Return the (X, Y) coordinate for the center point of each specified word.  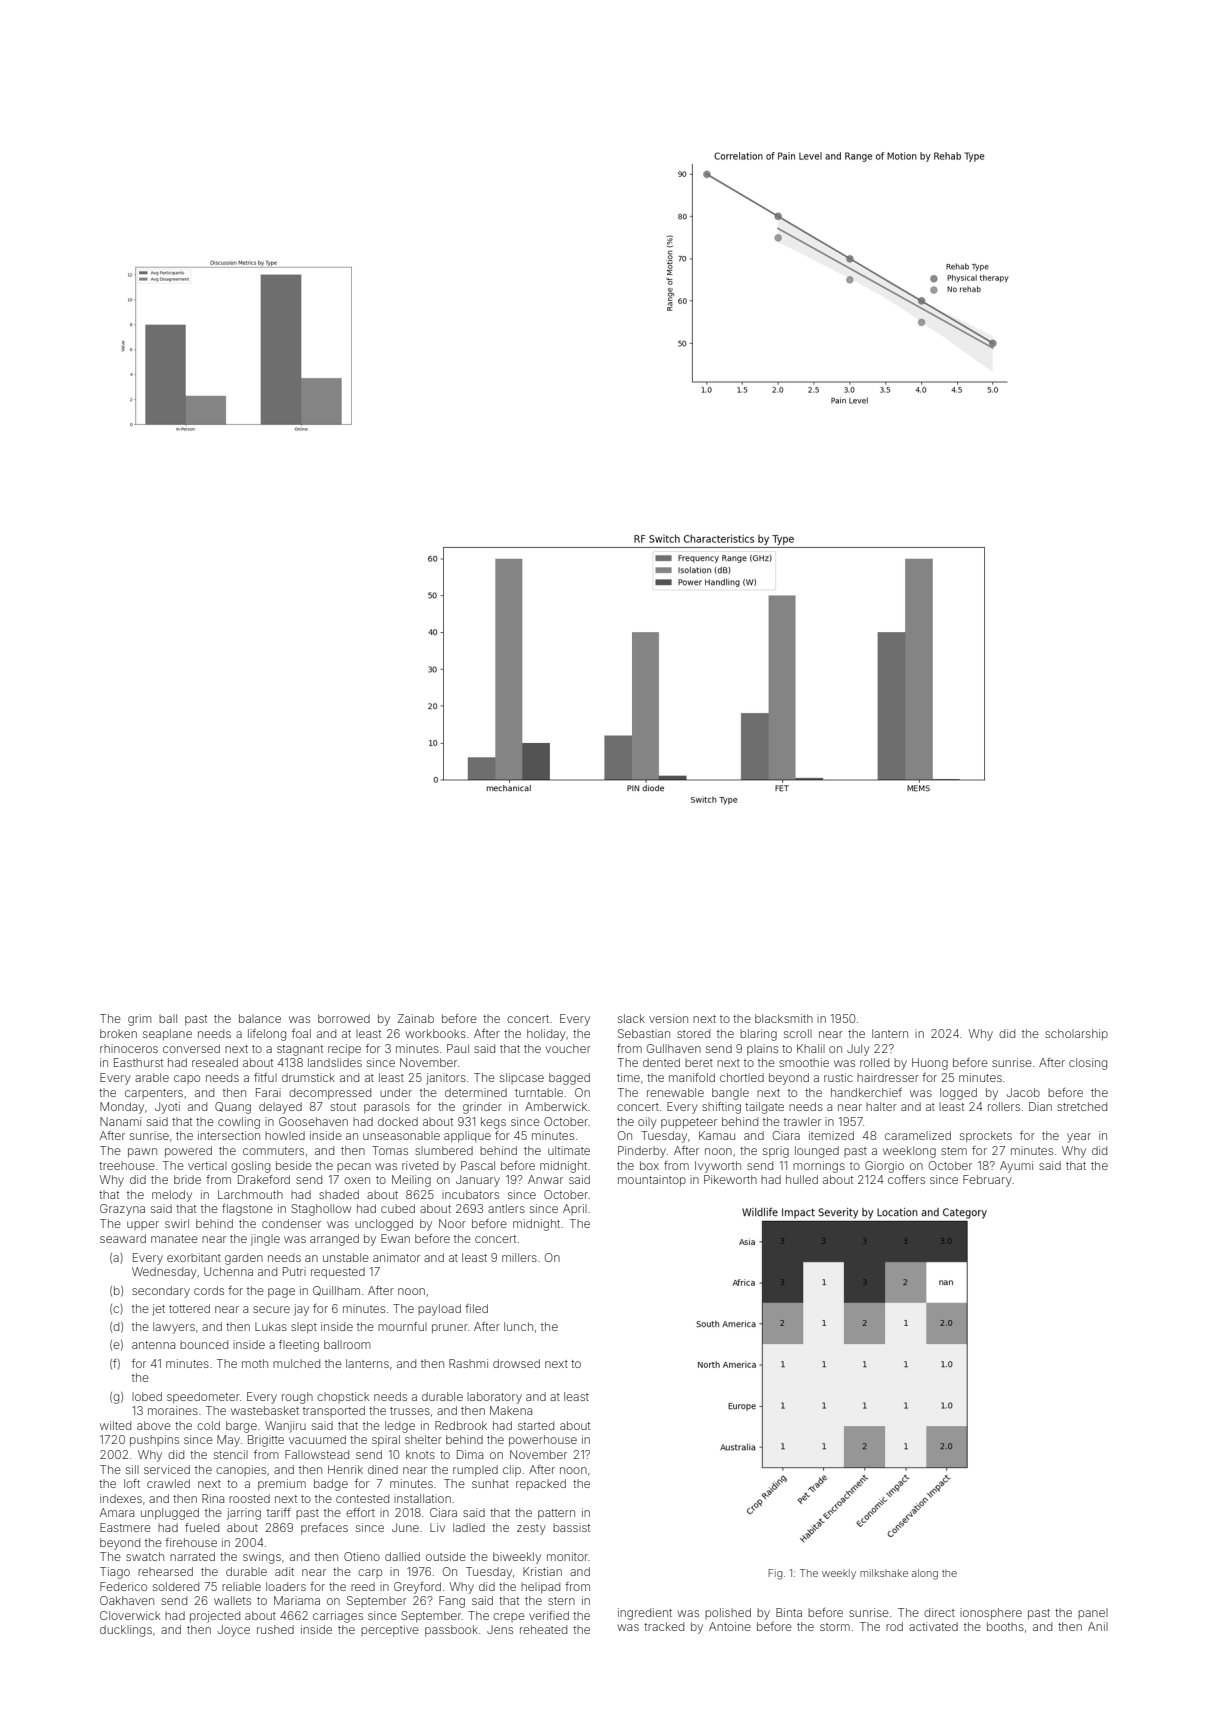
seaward (123, 1238)
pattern (556, 1514)
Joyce (234, 1631)
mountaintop (652, 1181)
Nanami (120, 1121)
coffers (906, 1179)
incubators (470, 1194)
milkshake (884, 1573)
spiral (386, 1440)
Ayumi (1016, 1167)
